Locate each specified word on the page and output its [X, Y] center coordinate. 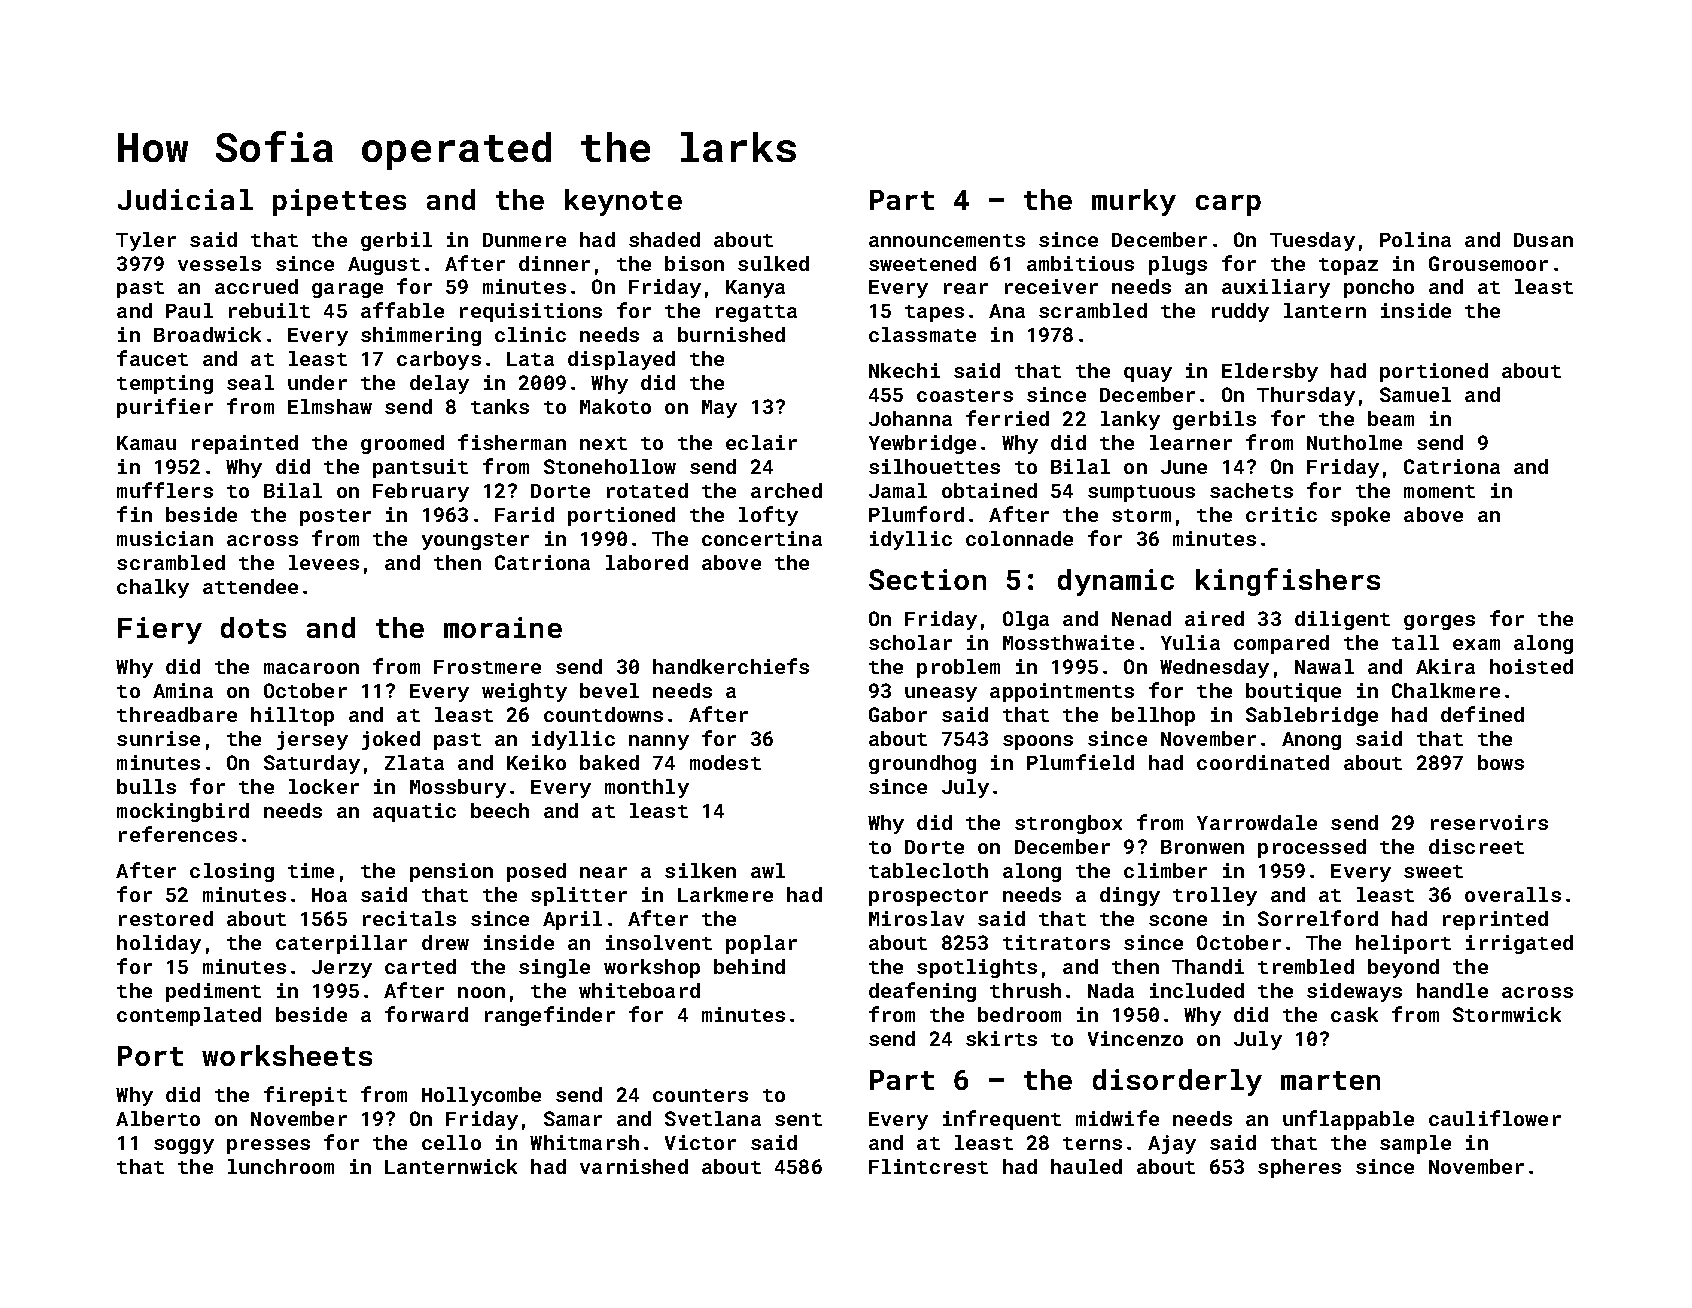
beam [1391, 418]
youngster [475, 541]
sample [1415, 1144]
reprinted [1495, 920]
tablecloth [928, 870]
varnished [634, 1166]
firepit [305, 1096]
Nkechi [904, 370]
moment [1439, 491]
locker [324, 786]
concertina [762, 538]
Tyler [146, 241]
